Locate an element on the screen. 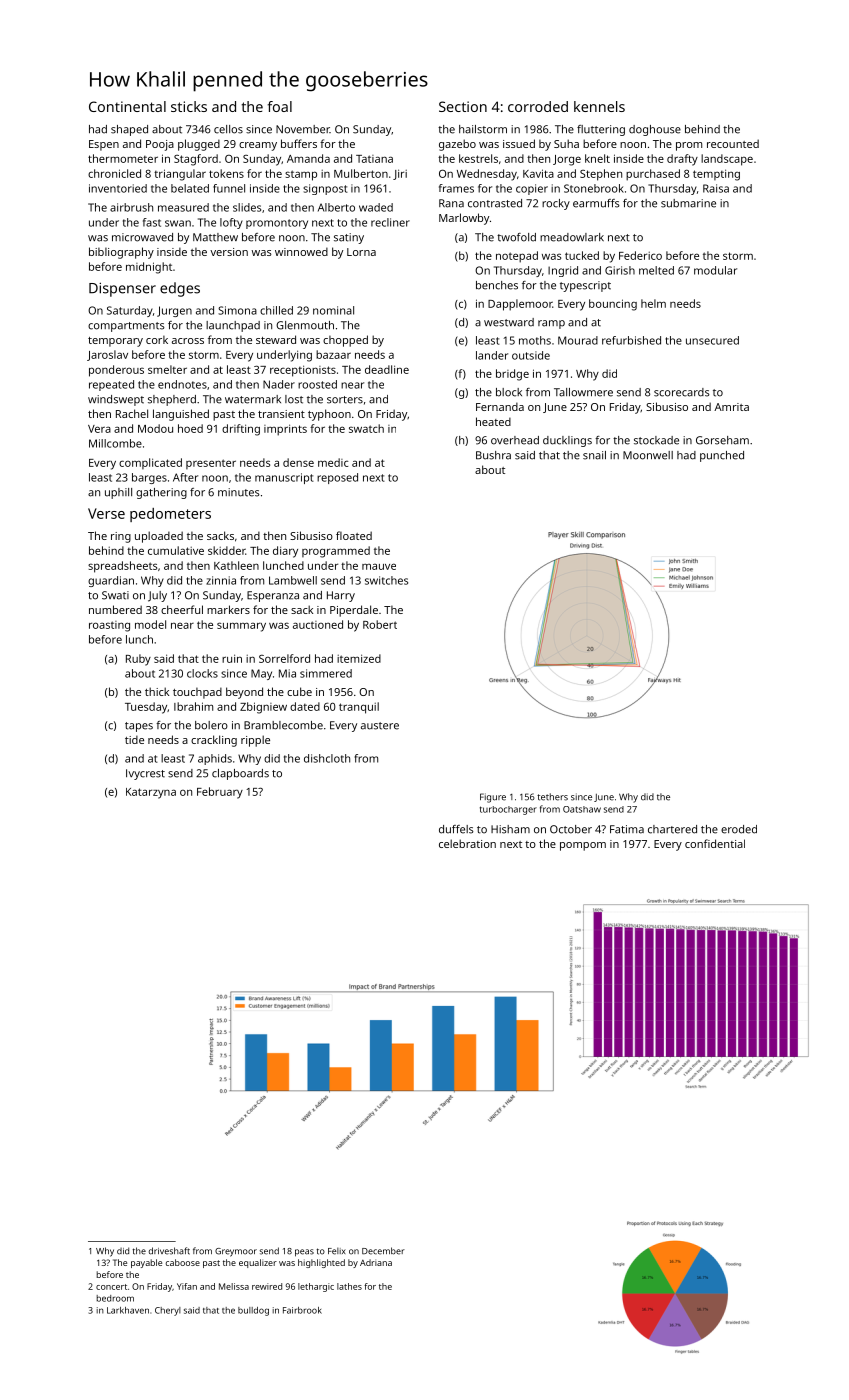  bulldog is located at coordinates (253, 1311).
